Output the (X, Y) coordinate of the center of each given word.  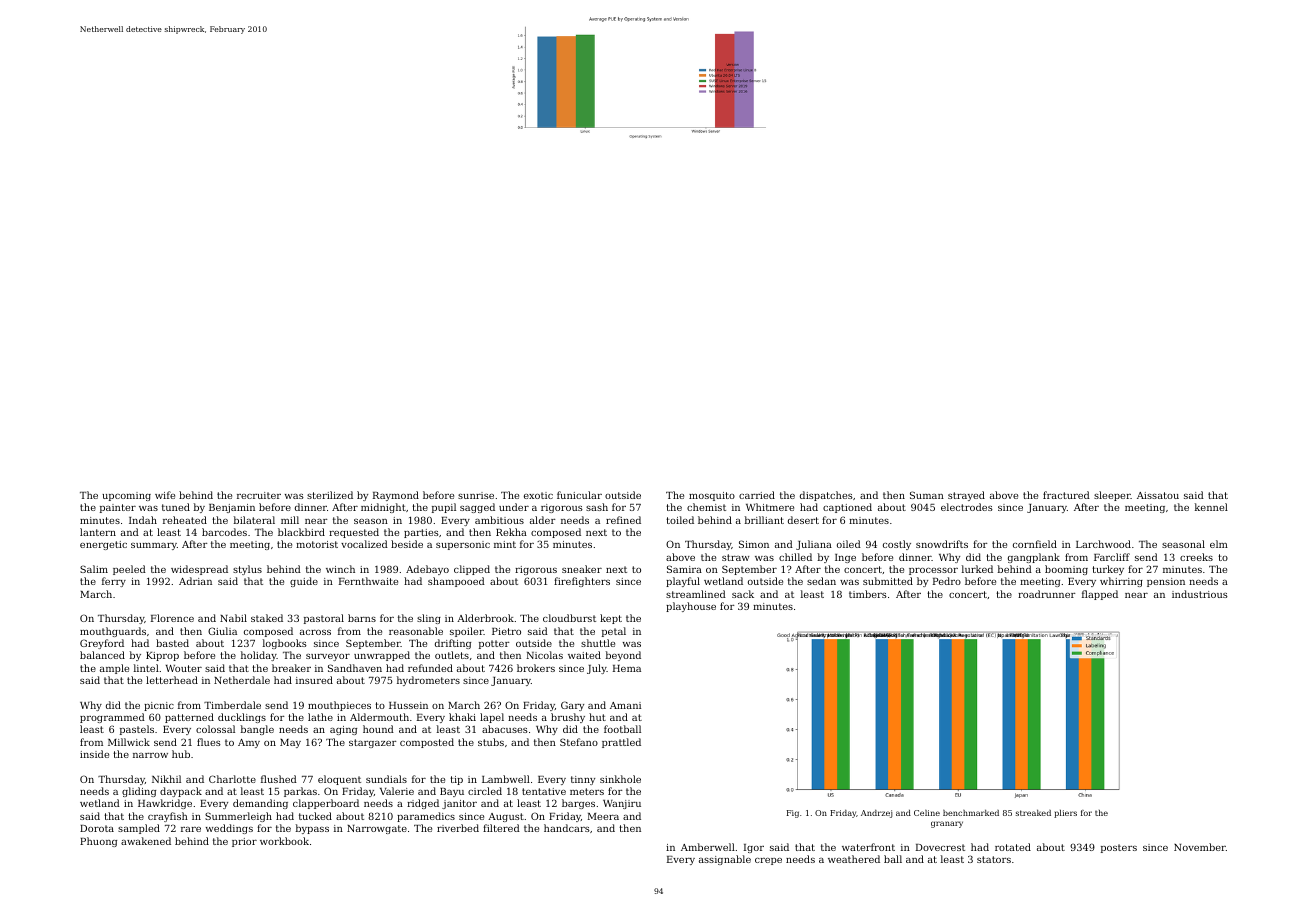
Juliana (814, 545)
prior (244, 842)
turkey (1108, 570)
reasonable (416, 631)
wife (165, 495)
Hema (627, 668)
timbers (868, 594)
